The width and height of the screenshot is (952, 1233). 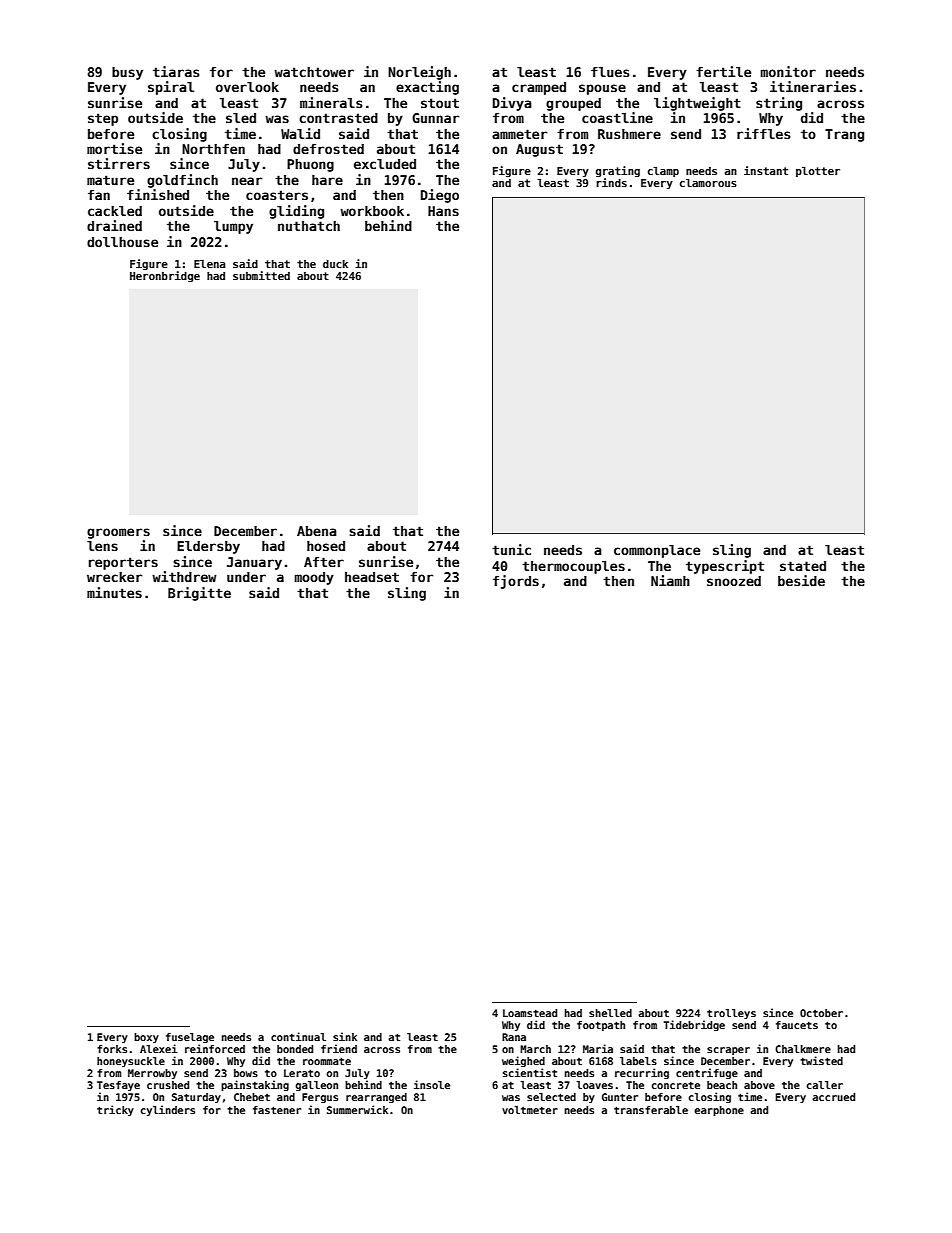 What do you see at coordinates (530, 1013) in the screenshot?
I see `Loamstead` at bounding box center [530, 1013].
